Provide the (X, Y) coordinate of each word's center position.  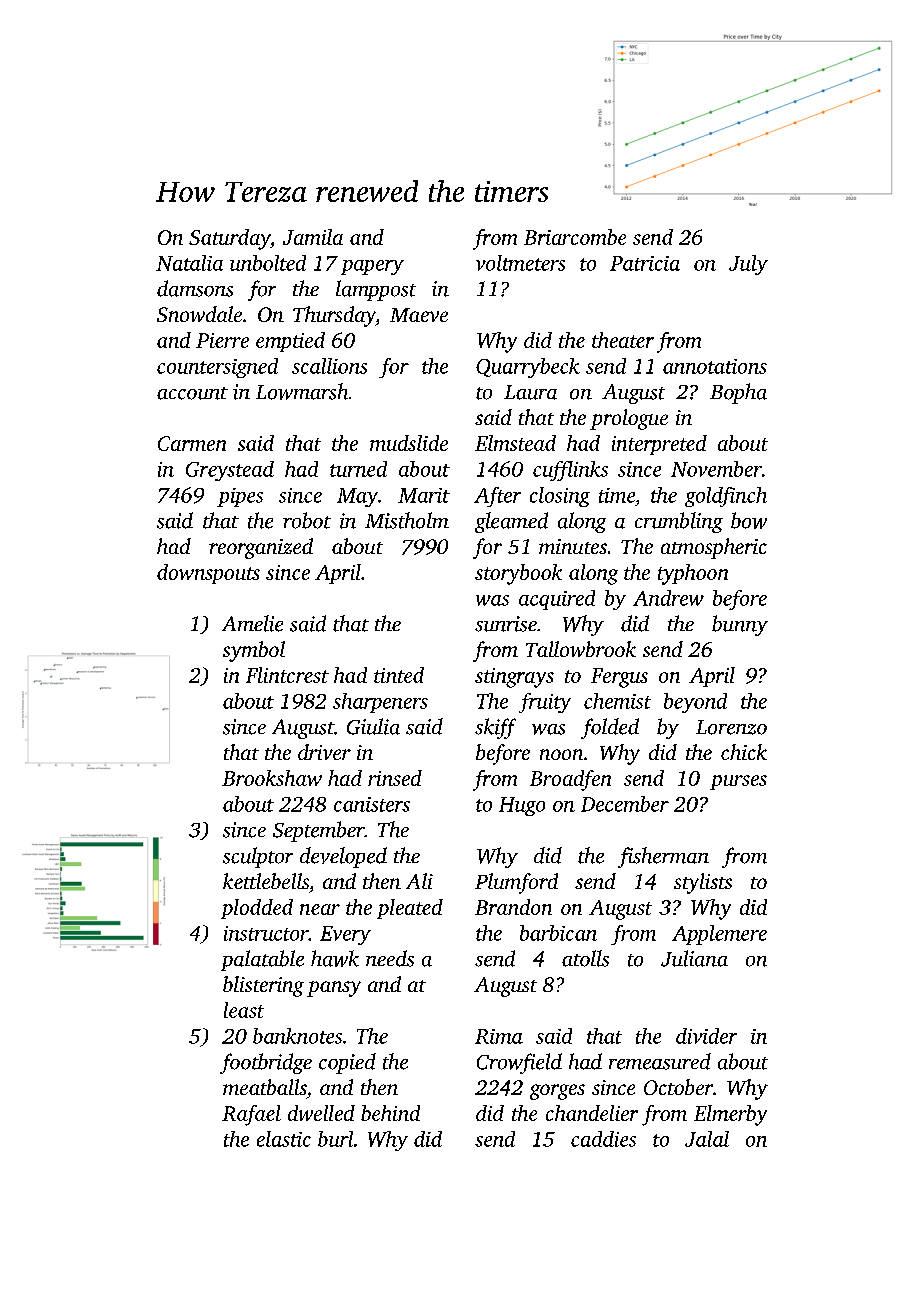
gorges (557, 1092)
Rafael (251, 1115)
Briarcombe (575, 237)
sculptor (258, 857)
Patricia (645, 263)
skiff (495, 728)
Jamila (313, 237)
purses (738, 782)
